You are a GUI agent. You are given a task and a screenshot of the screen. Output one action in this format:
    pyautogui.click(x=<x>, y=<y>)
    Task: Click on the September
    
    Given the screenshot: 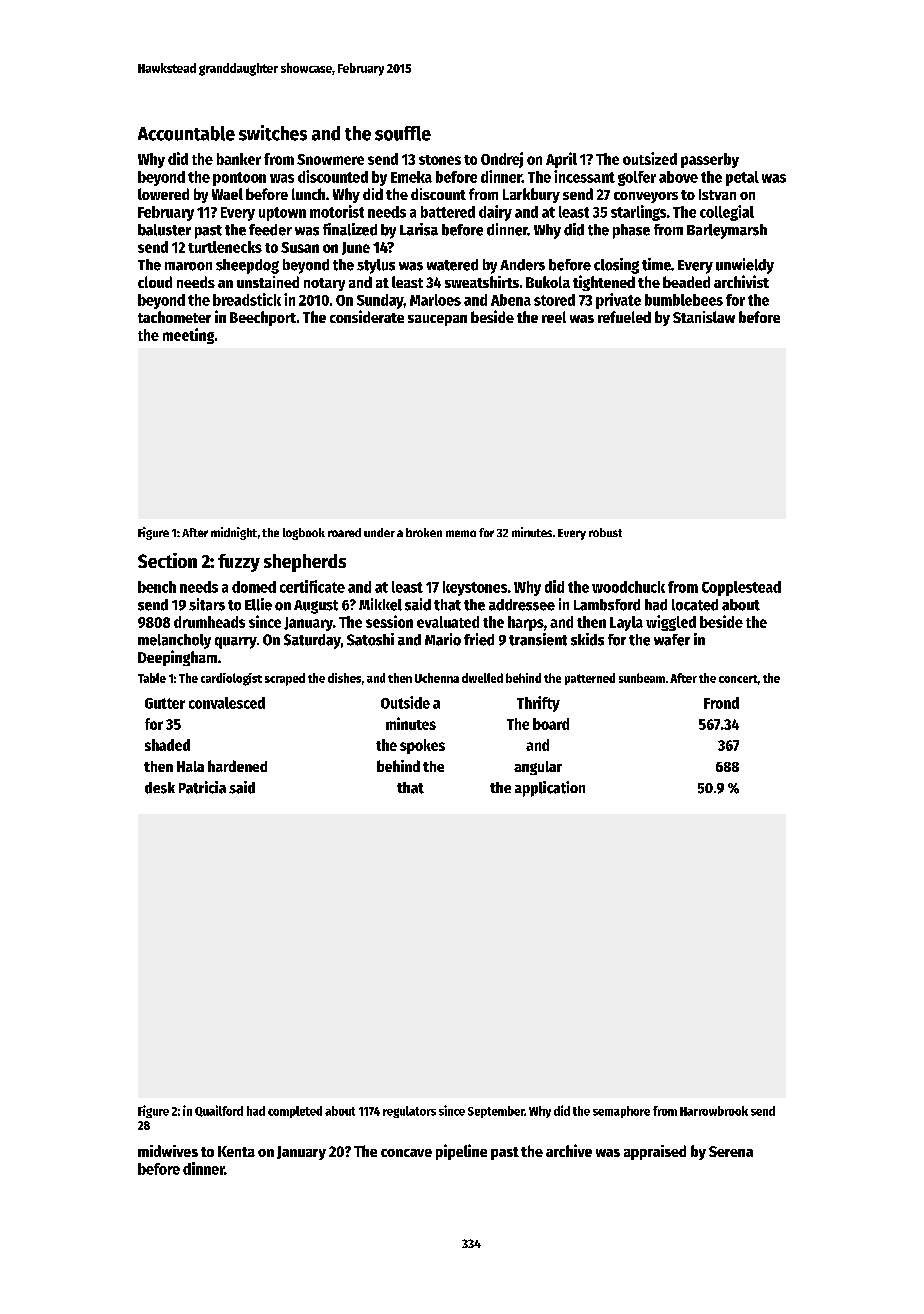 What is the action you would take?
    pyautogui.click(x=496, y=1112)
